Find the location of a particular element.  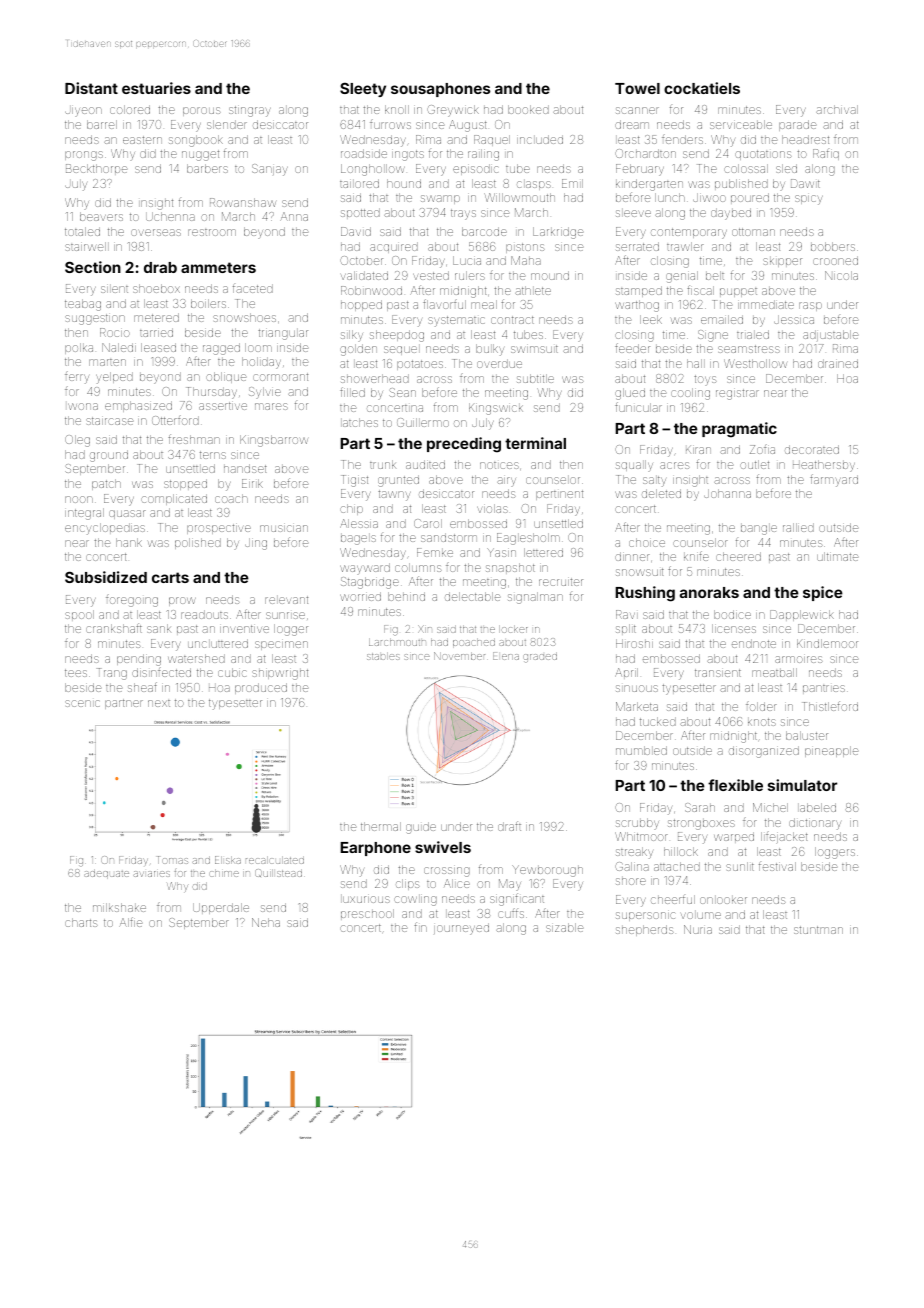

Kindlemoor is located at coordinates (827, 643).
